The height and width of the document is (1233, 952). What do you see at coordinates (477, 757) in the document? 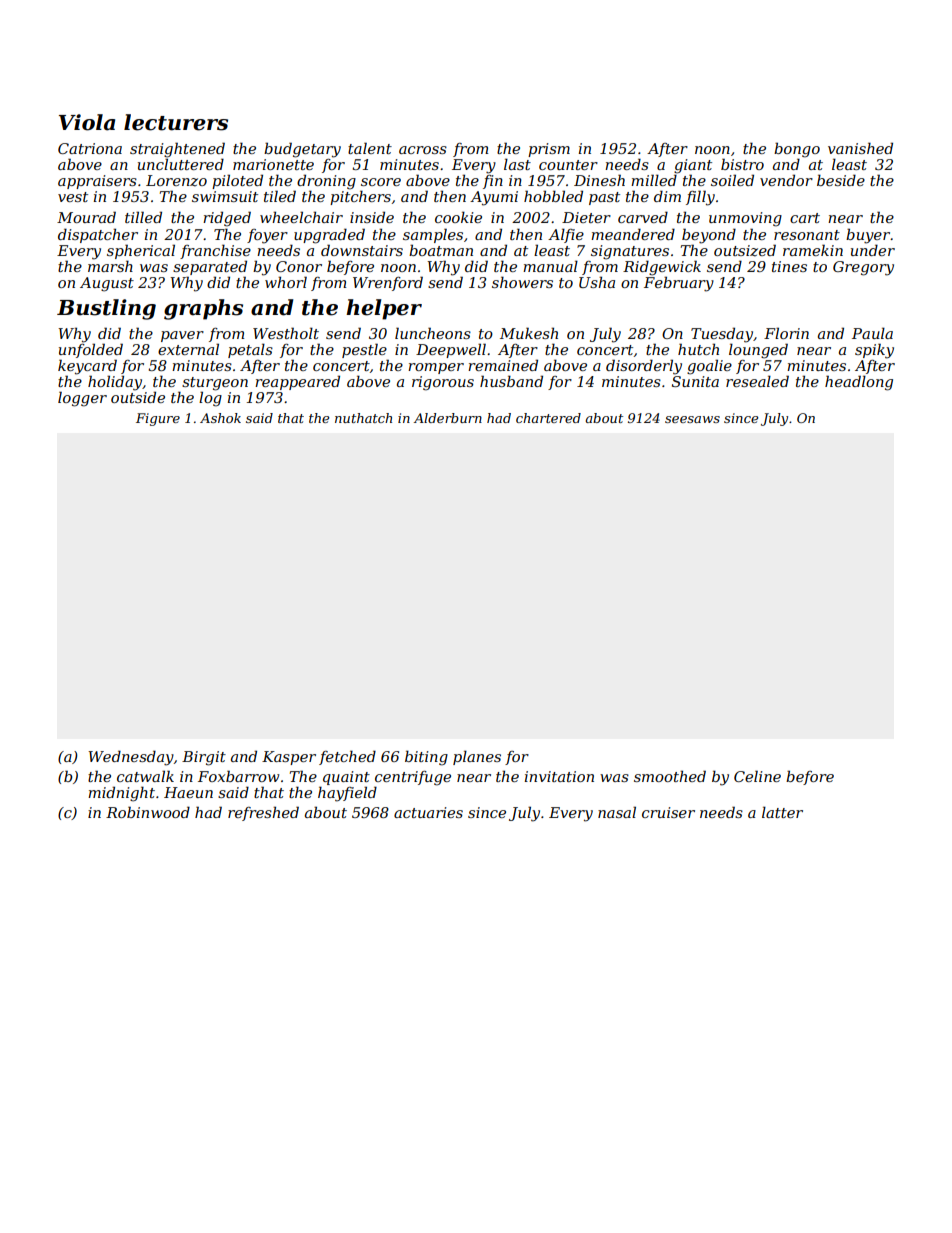
I see `planes` at bounding box center [477, 757].
